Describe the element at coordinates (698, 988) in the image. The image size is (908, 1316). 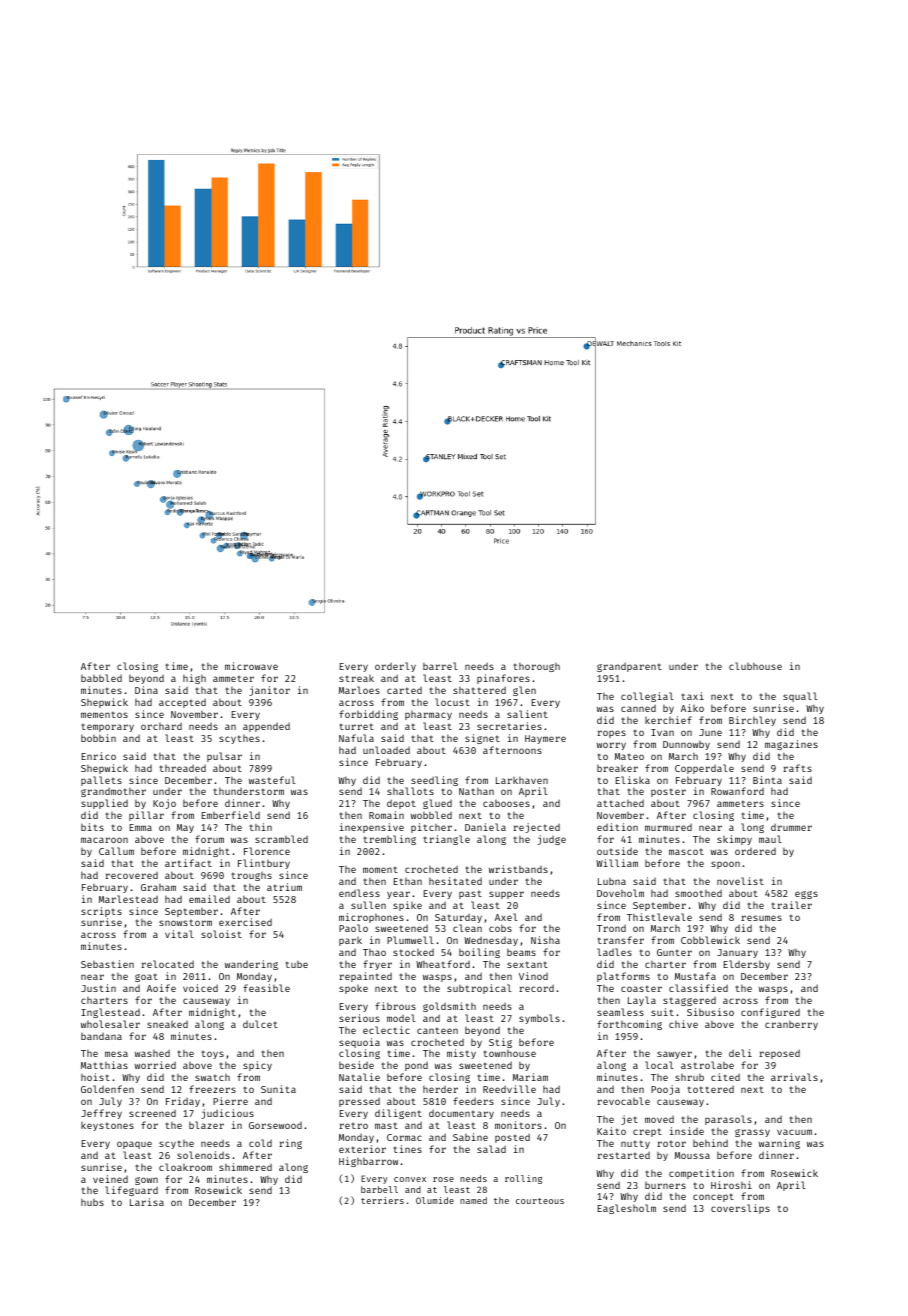
I see `classified` at that location.
